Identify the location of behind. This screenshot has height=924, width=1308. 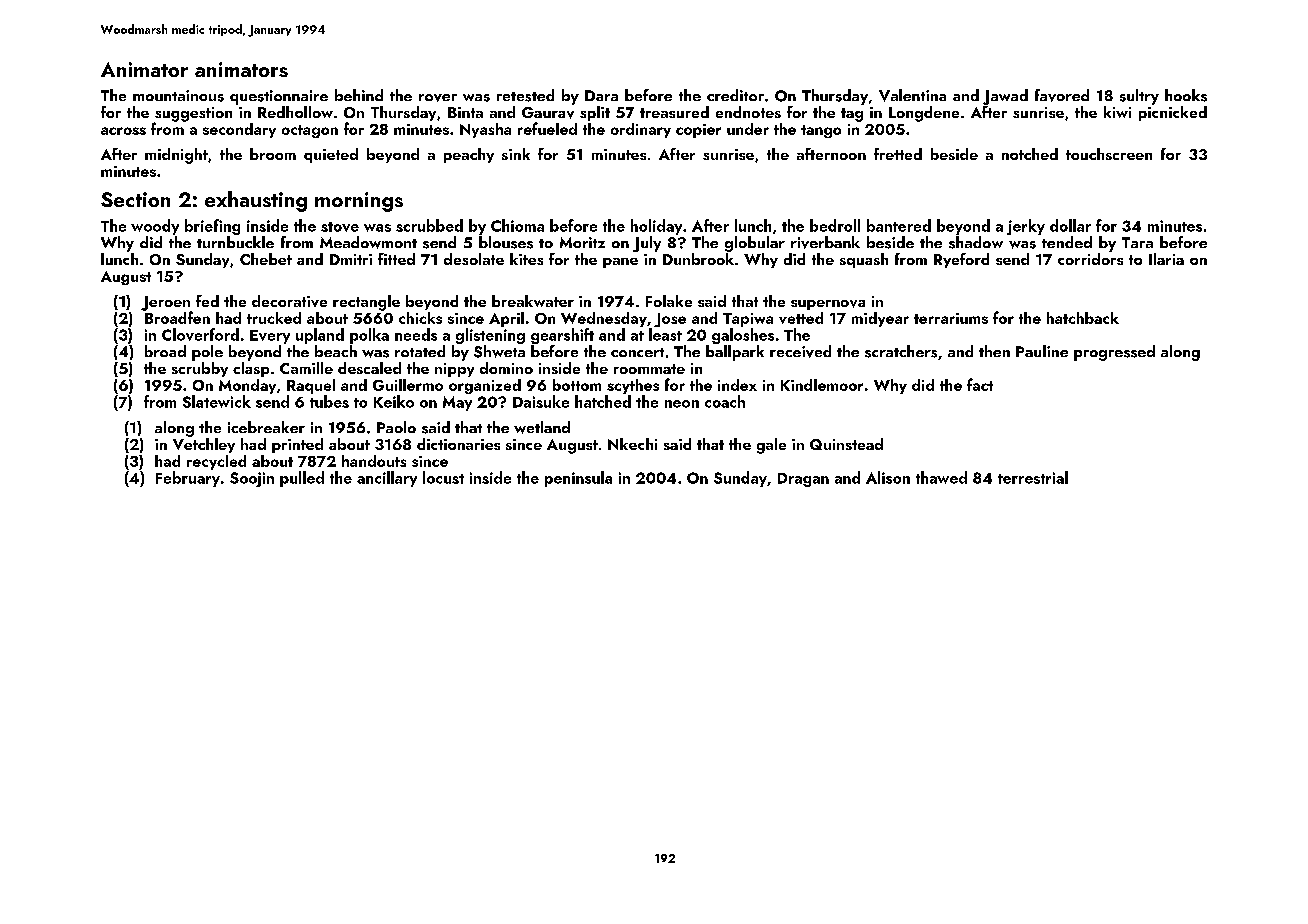
(359, 95).
